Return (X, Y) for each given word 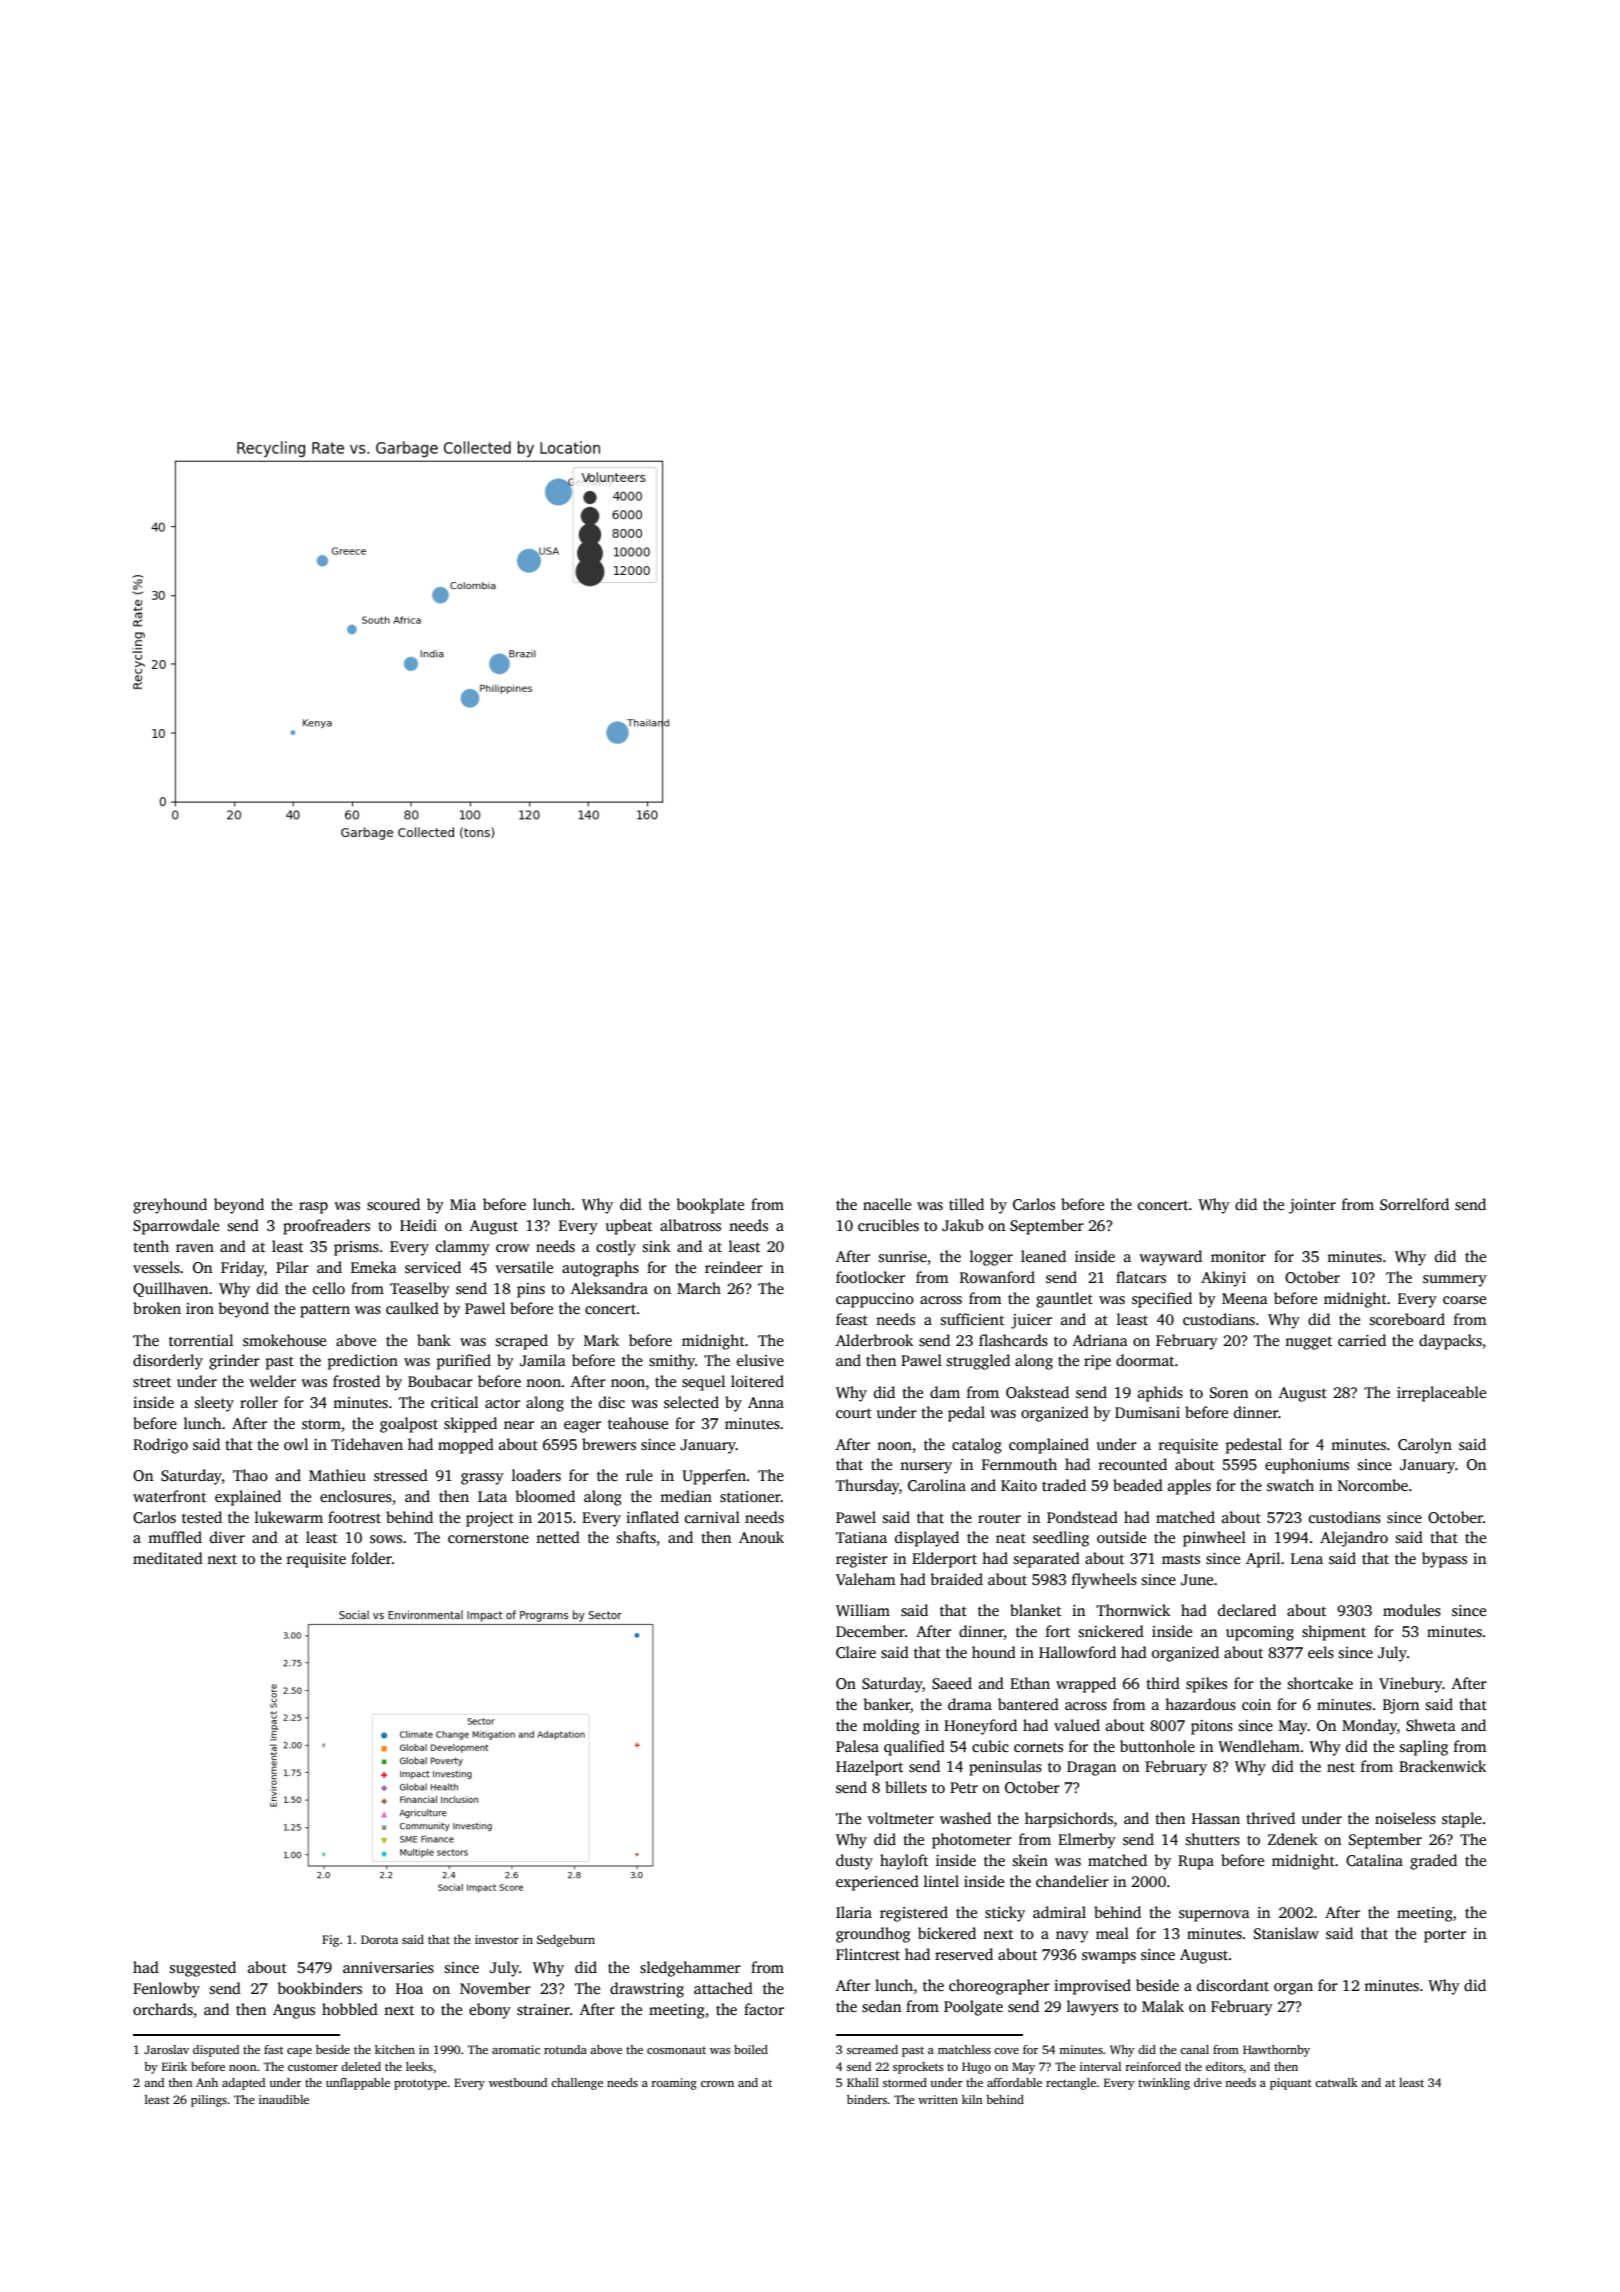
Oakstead (1037, 1392)
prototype (420, 2084)
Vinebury (1411, 1685)
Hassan (1216, 1819)
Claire (856, 1652)
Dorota (379, 1939)
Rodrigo (160, 1446)
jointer (1312, 1206)
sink (657, 1246)
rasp (313, 1208)
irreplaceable (1441, 1394)
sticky (1005, 1914)
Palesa (857, 1746)
